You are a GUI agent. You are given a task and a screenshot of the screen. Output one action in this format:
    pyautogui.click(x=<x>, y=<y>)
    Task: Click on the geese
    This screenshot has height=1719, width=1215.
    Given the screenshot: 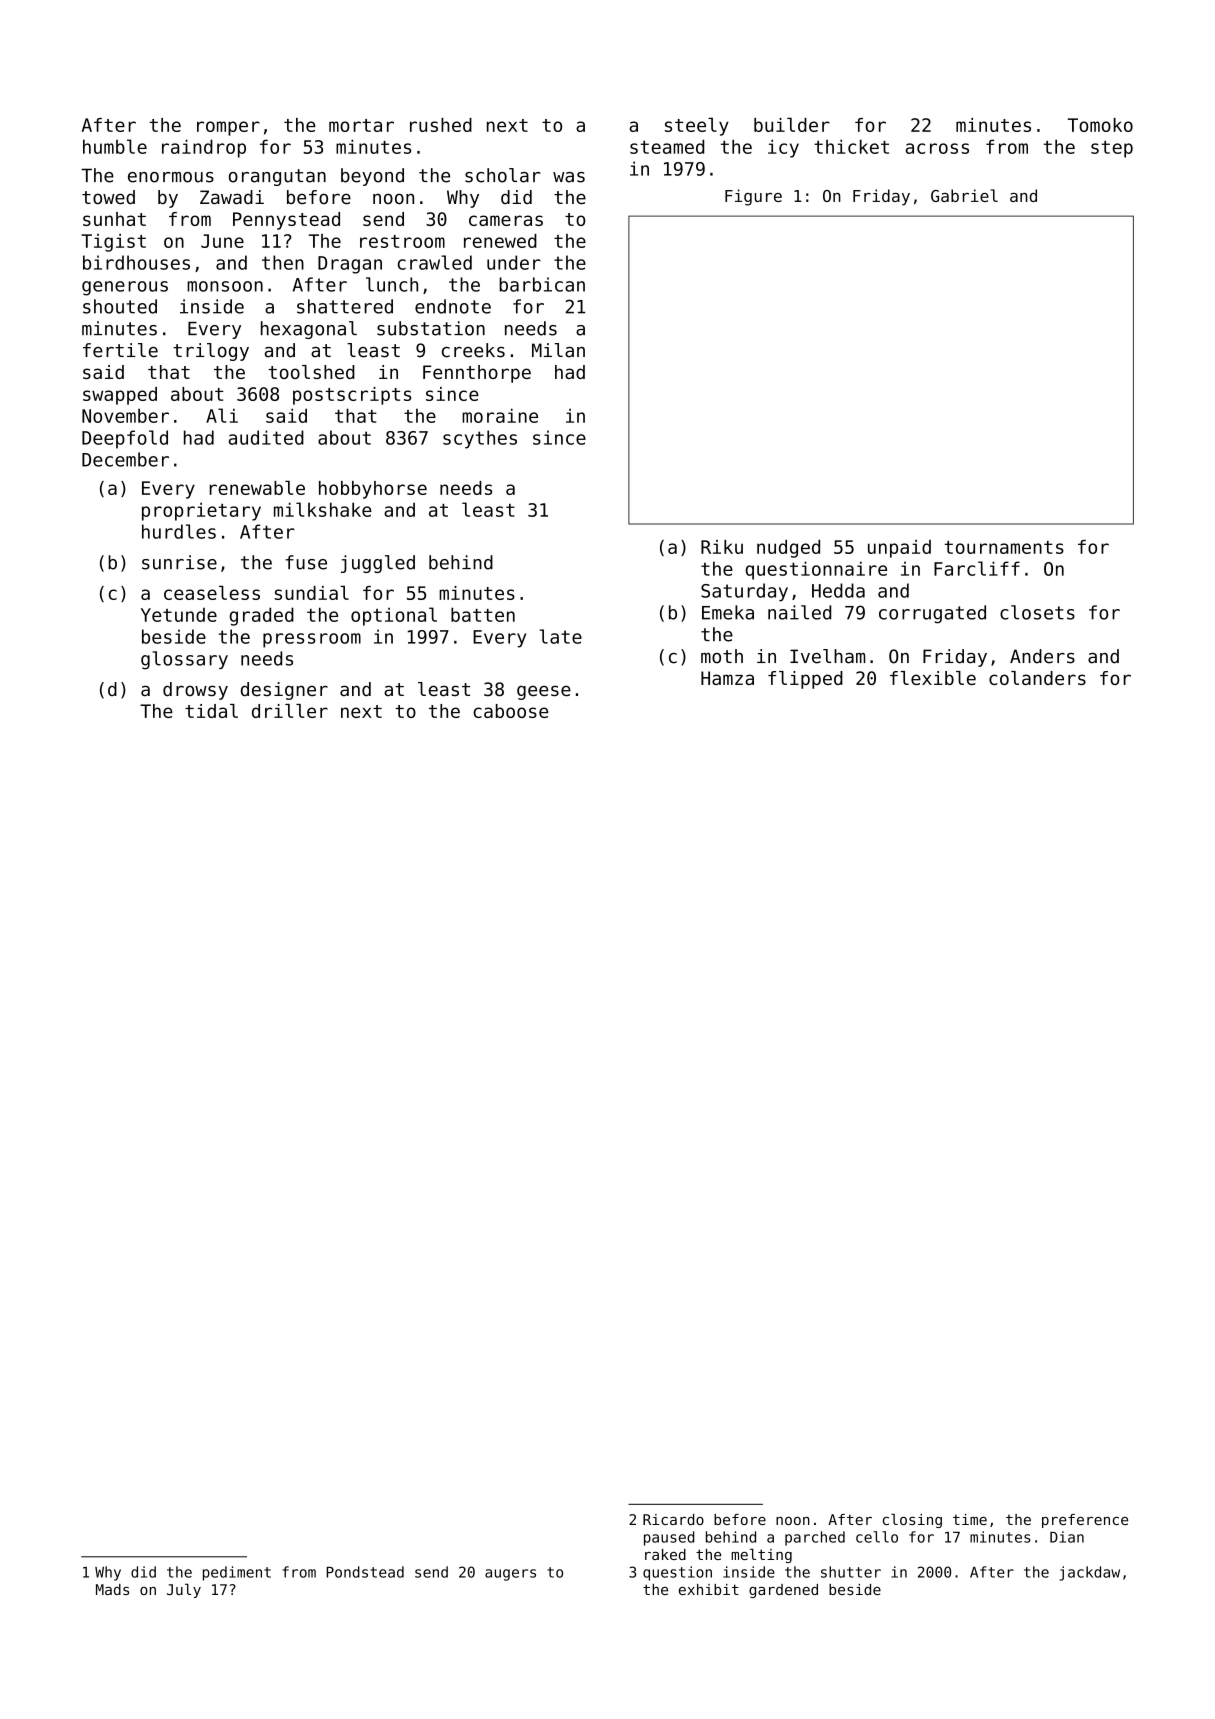 What is the action you would take?
    pyautogui.click(x=544, y=692)
